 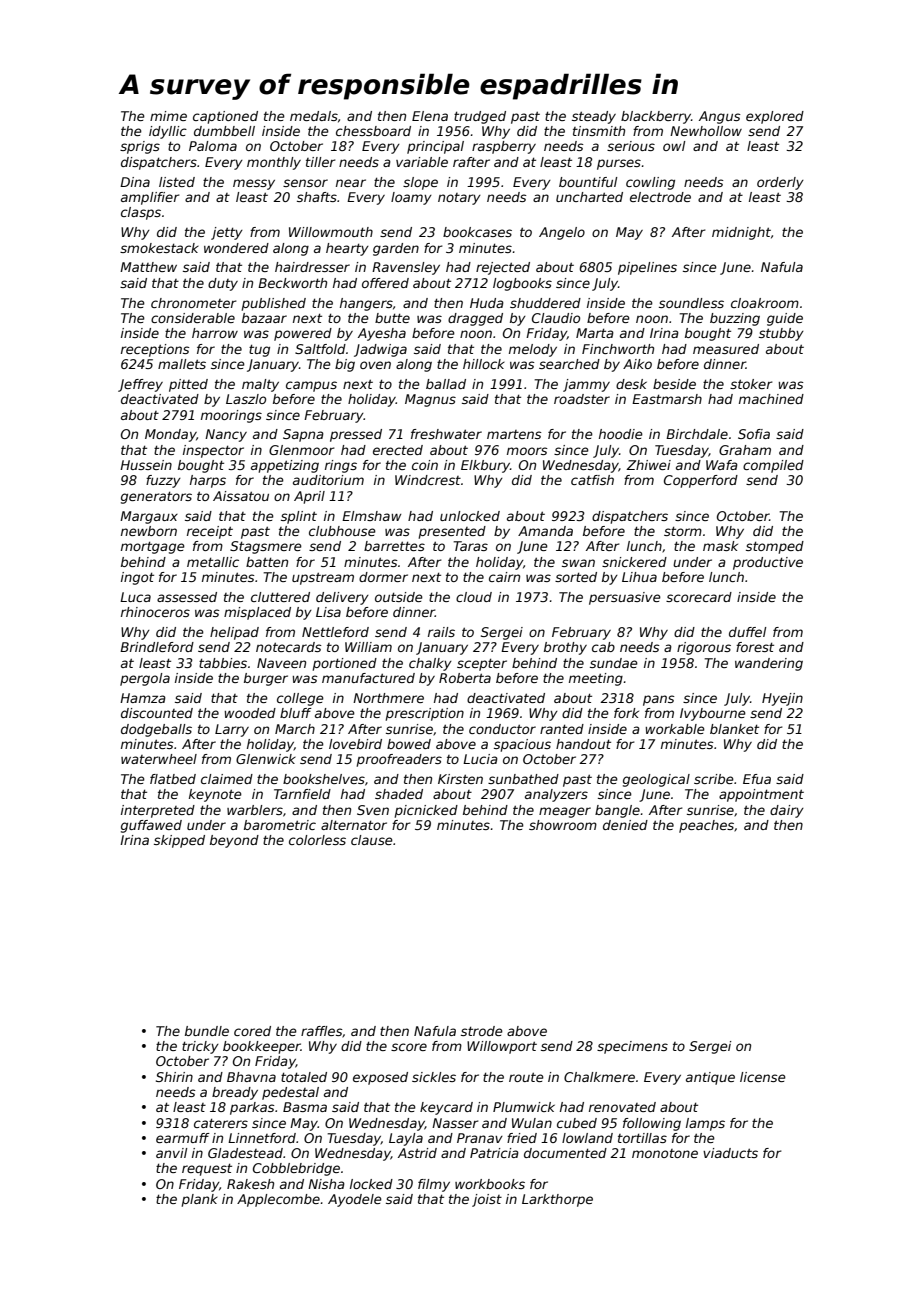 I want to click on compiled, so click(x=773, y=466).
